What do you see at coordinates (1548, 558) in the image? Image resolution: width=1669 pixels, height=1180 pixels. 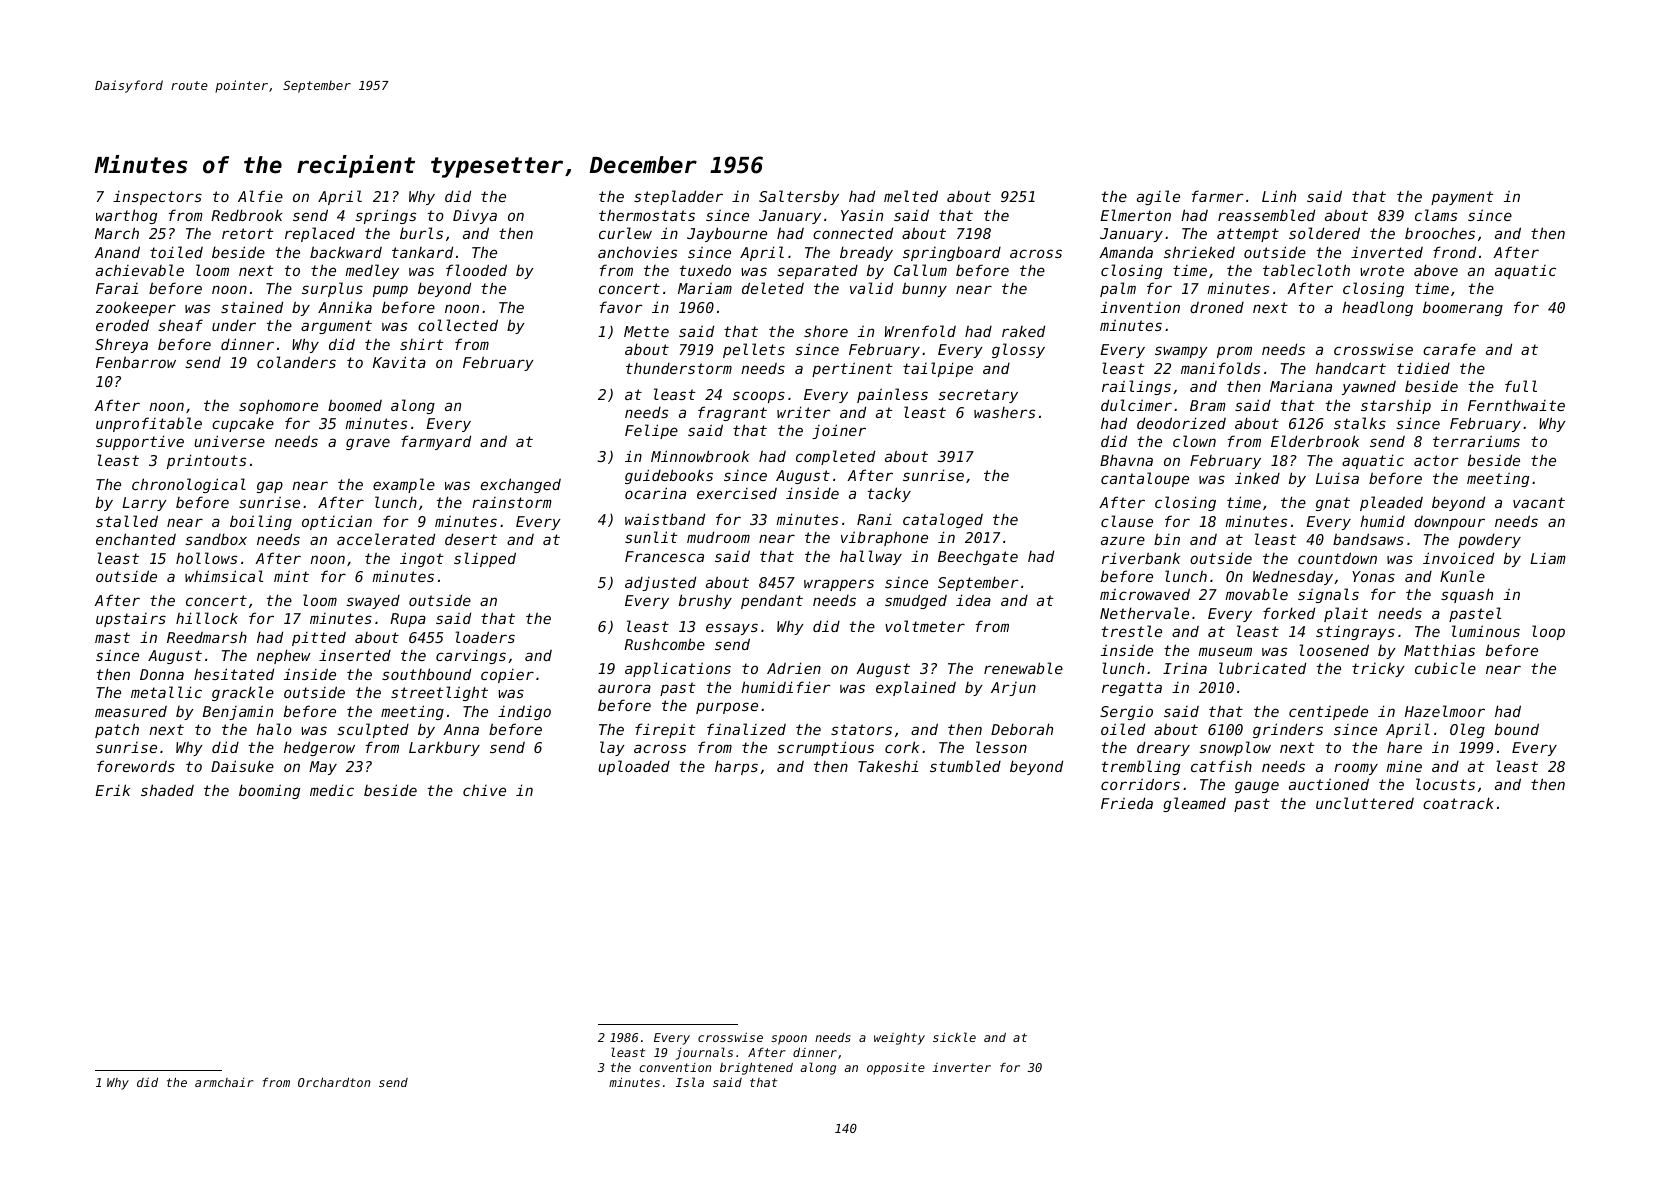 I see `Liam` at bounding box center [1548, 558].
